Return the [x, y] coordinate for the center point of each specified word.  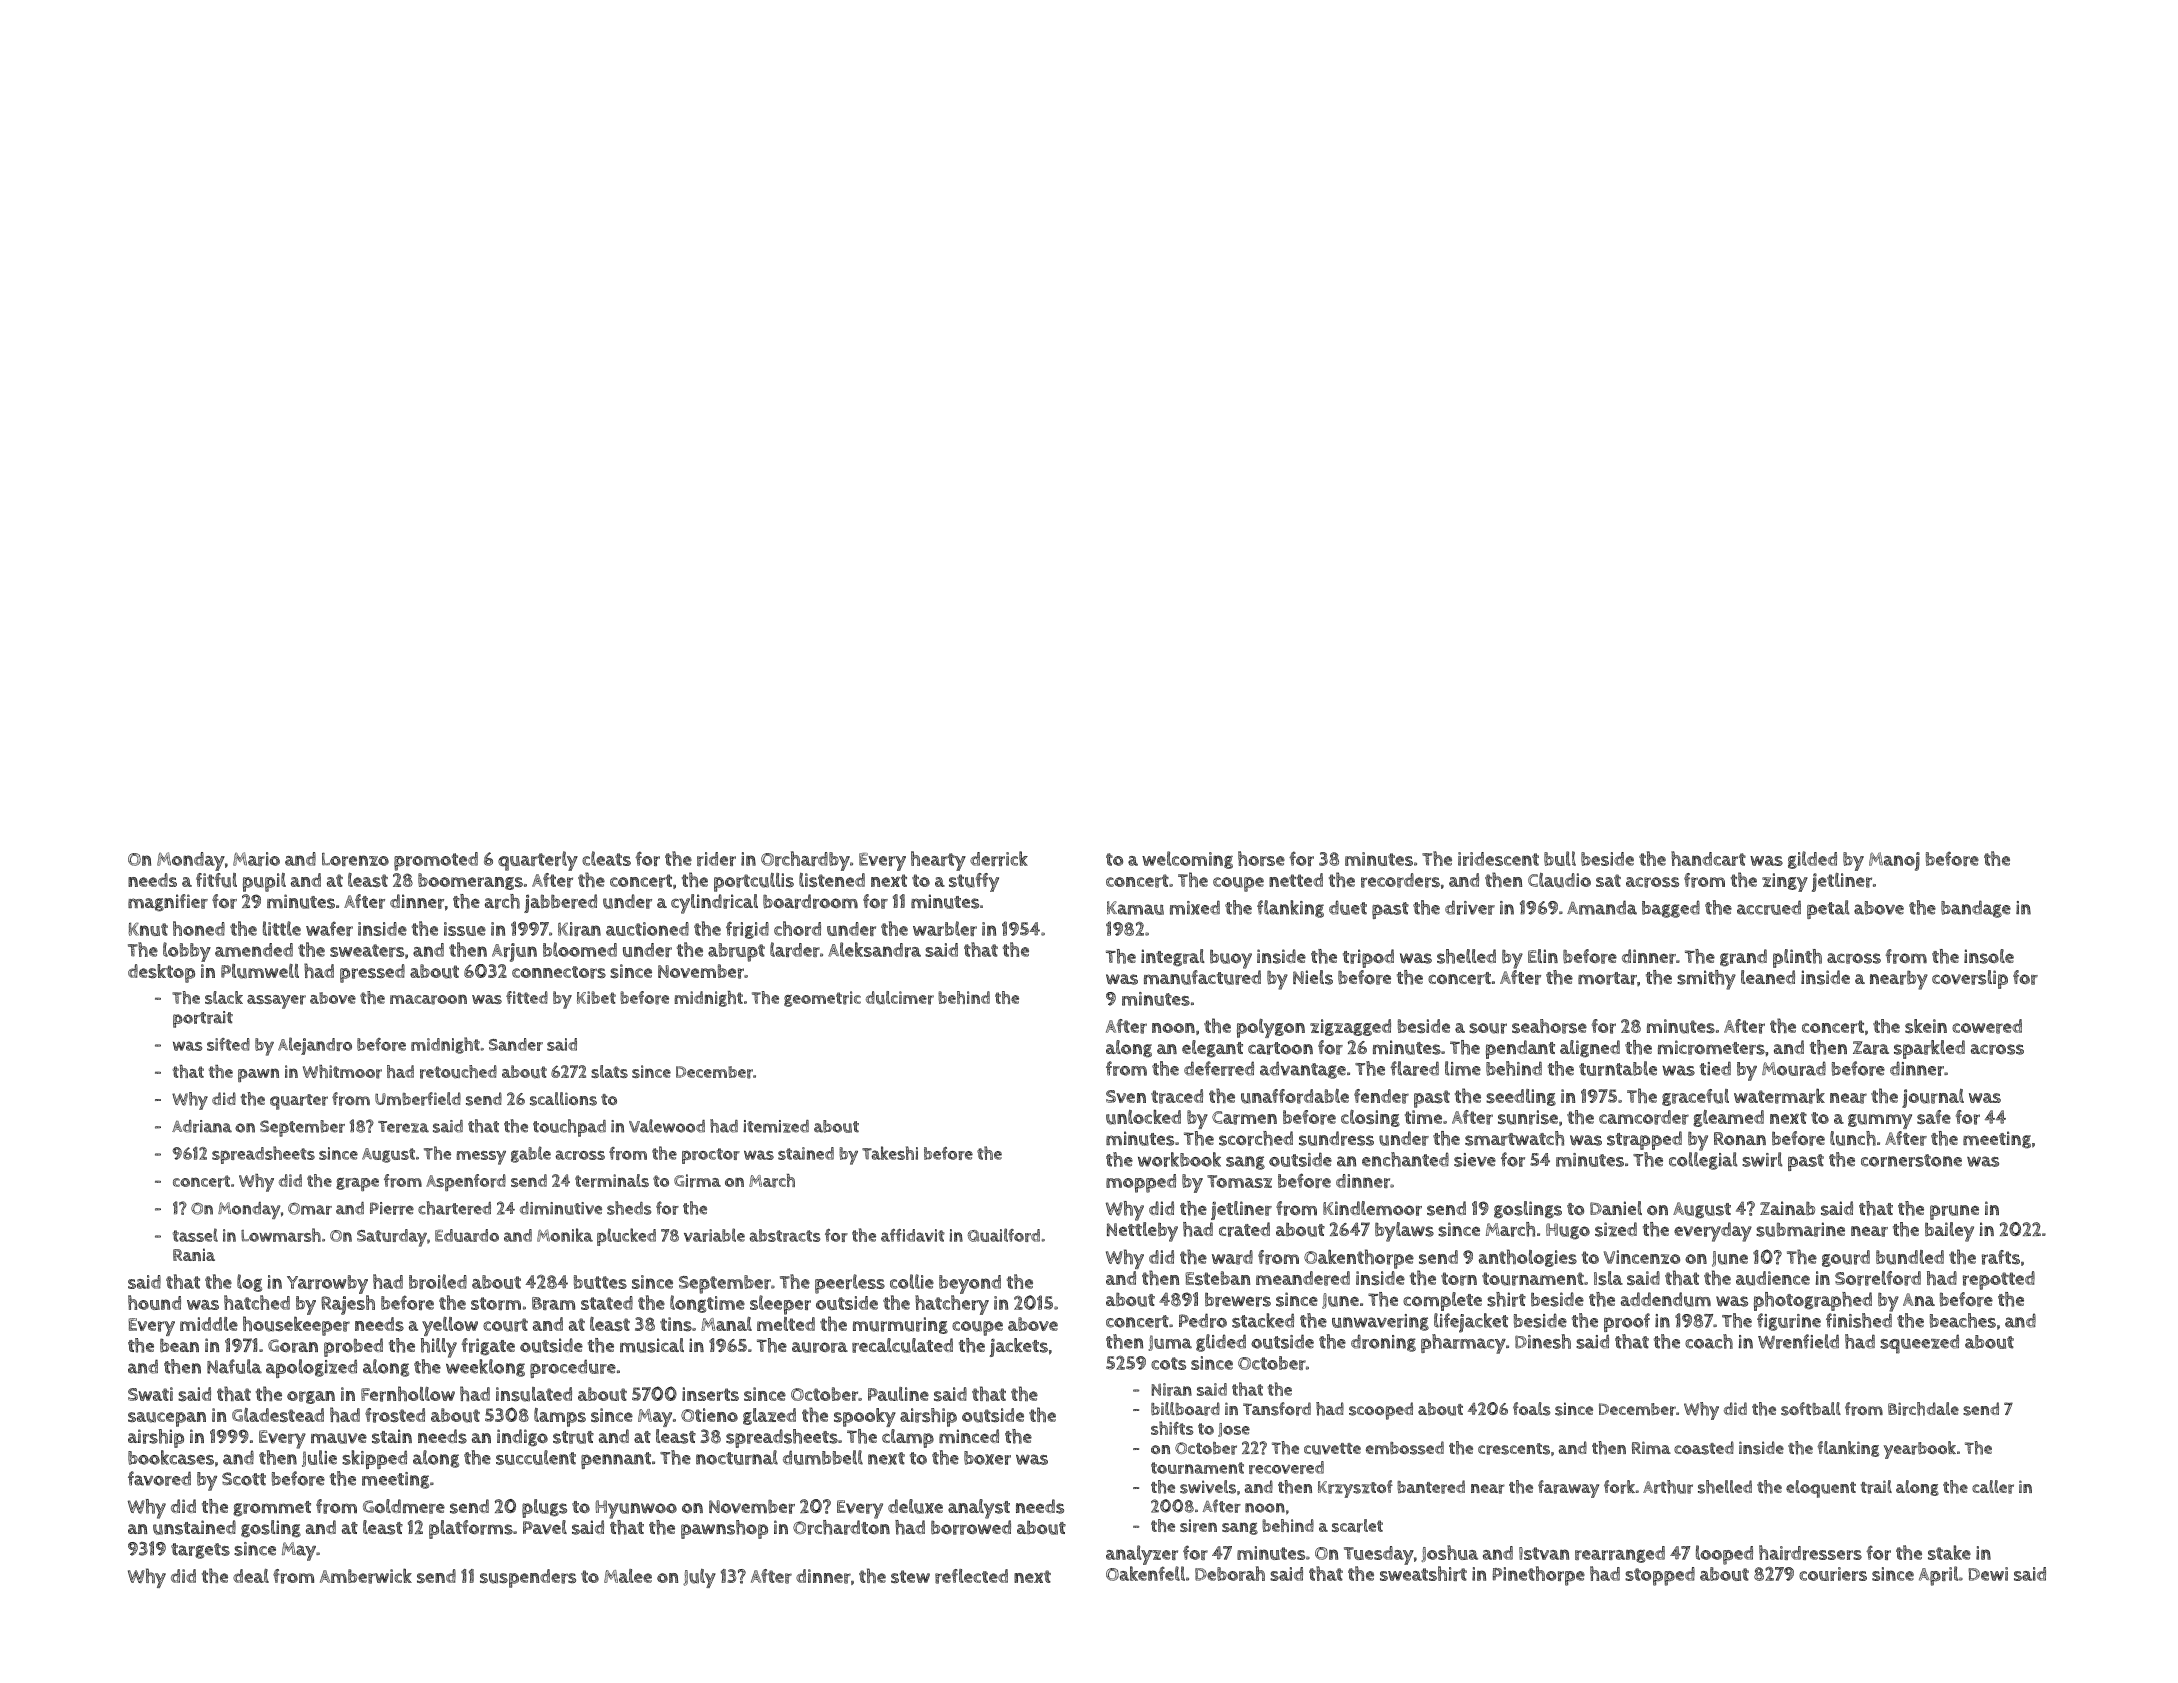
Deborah [1230, 1573]
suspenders [528, 1578]
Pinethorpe [1539, 1576]
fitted [527, 997]
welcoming [1187, 860]
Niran [1171, 1389]
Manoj [1894, 861]
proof [1627, 1322]
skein [1926, 1026]
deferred [1219, 1068]
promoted [436, 861]
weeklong [485, 1368]
